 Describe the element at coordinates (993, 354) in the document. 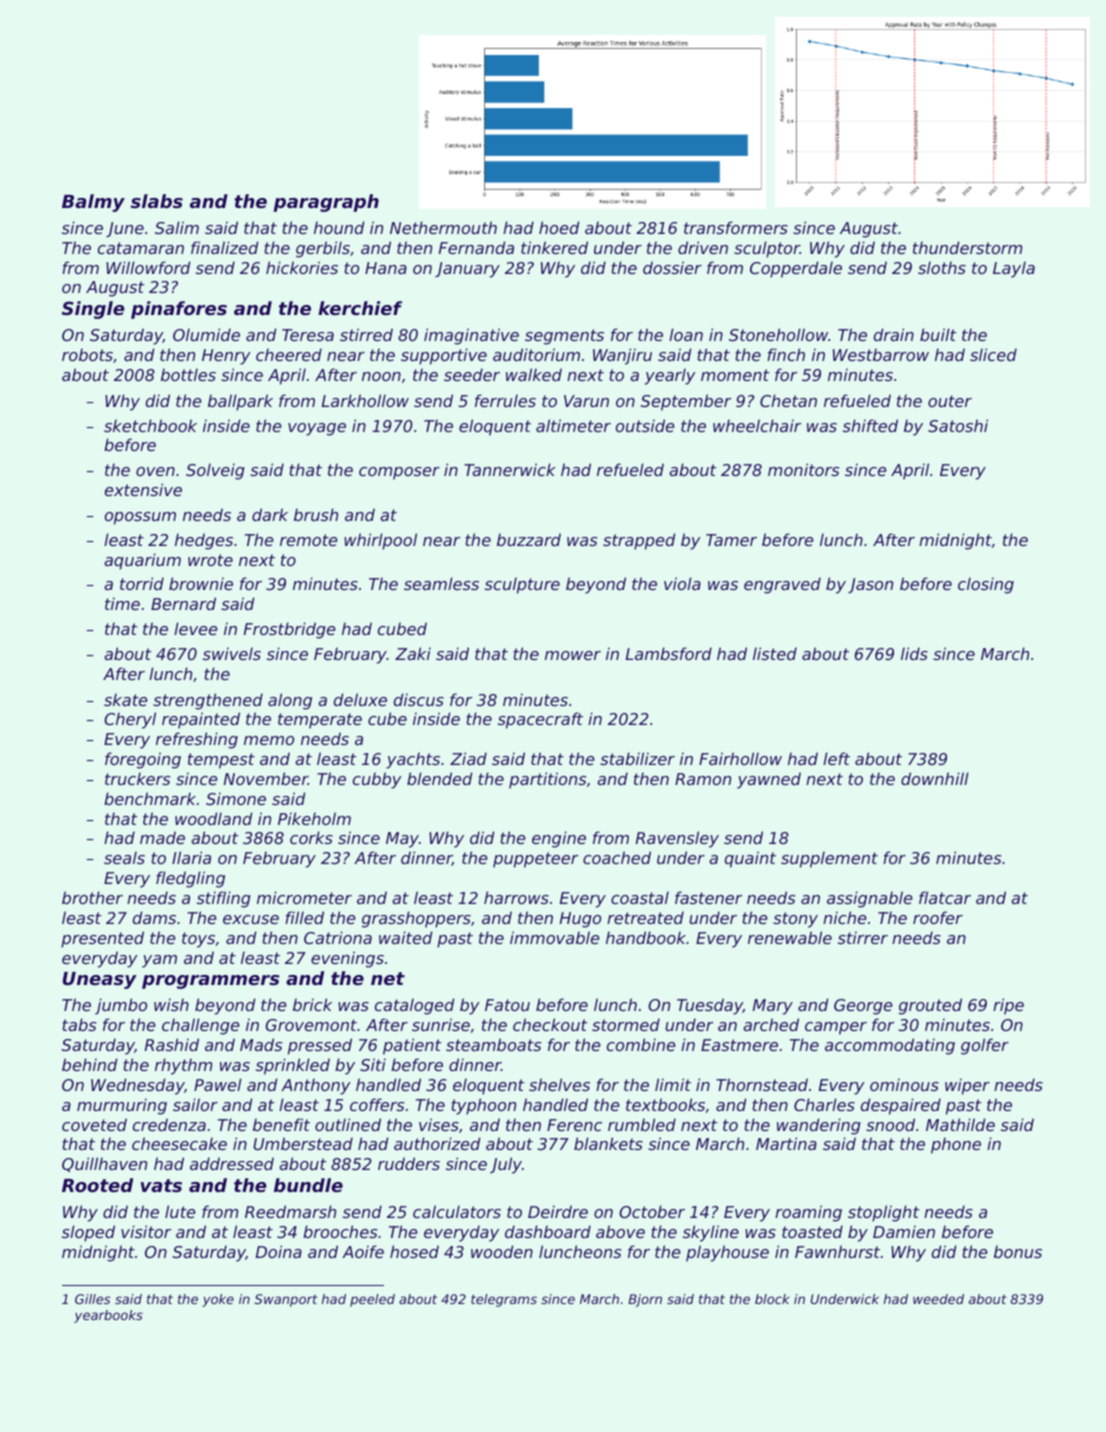

I see `sliced` at that location.
